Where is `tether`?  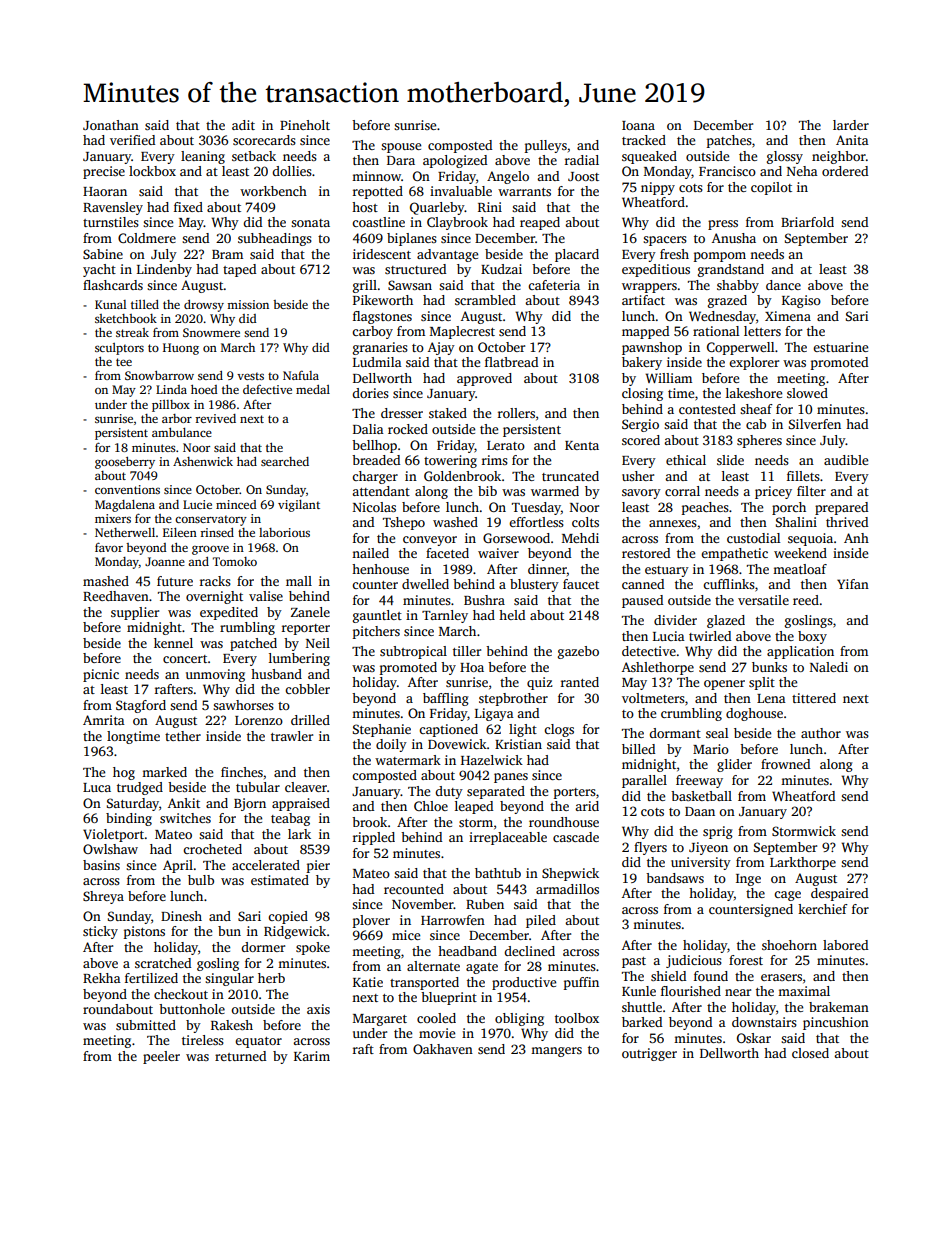
tether is located at coordinates (183, 736).
